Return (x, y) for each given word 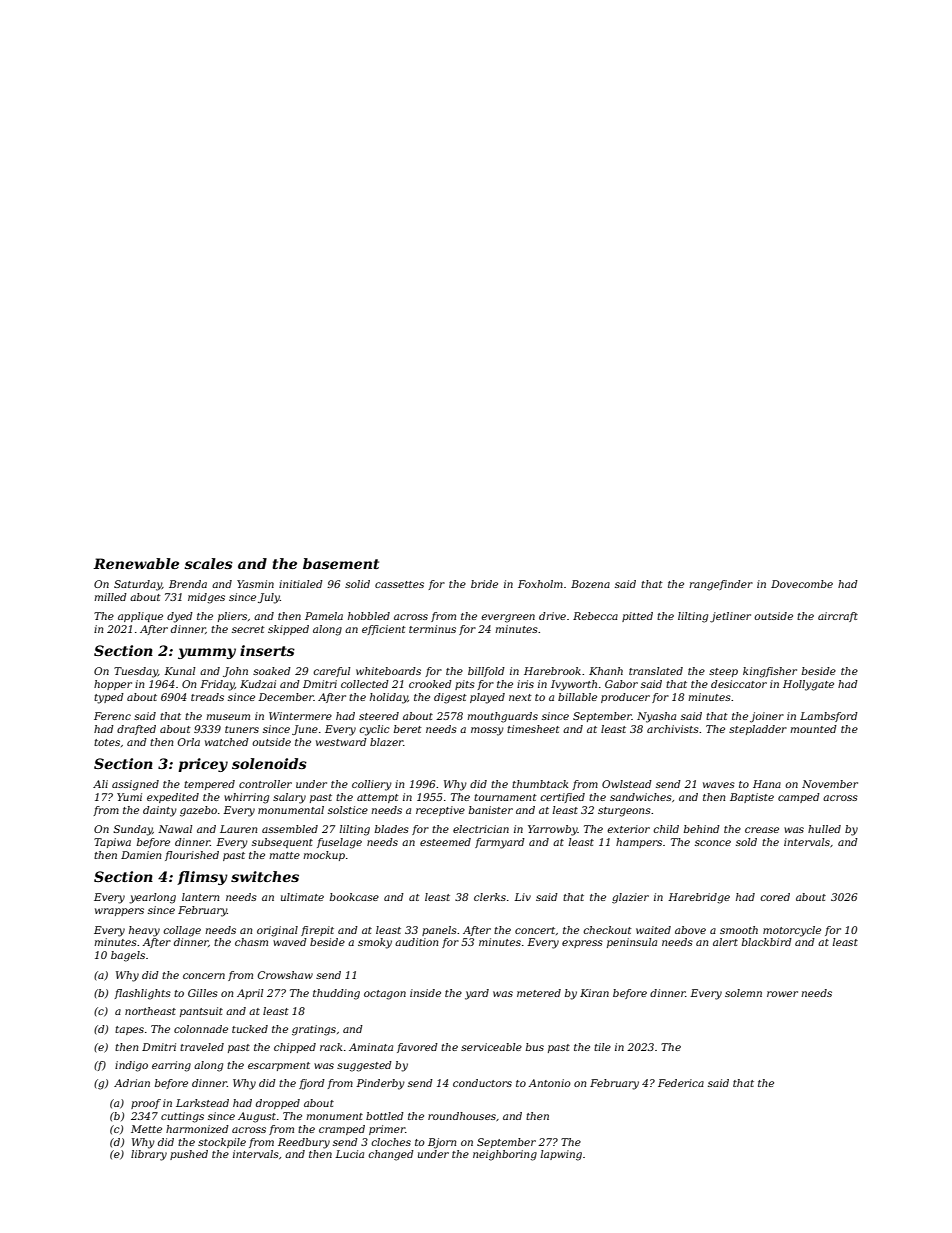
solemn (743, 993)
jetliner (730, 617)
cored (775, 897)
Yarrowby (553, 830)
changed (391, 1155)
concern (204, 976)
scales (208, 563)
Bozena (590, 584)
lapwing (561, 1155)
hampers (639, 843)
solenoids (269, 763)
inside (425, 993)
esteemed (445, 842)
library (149, 1155)
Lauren (238, 829)
